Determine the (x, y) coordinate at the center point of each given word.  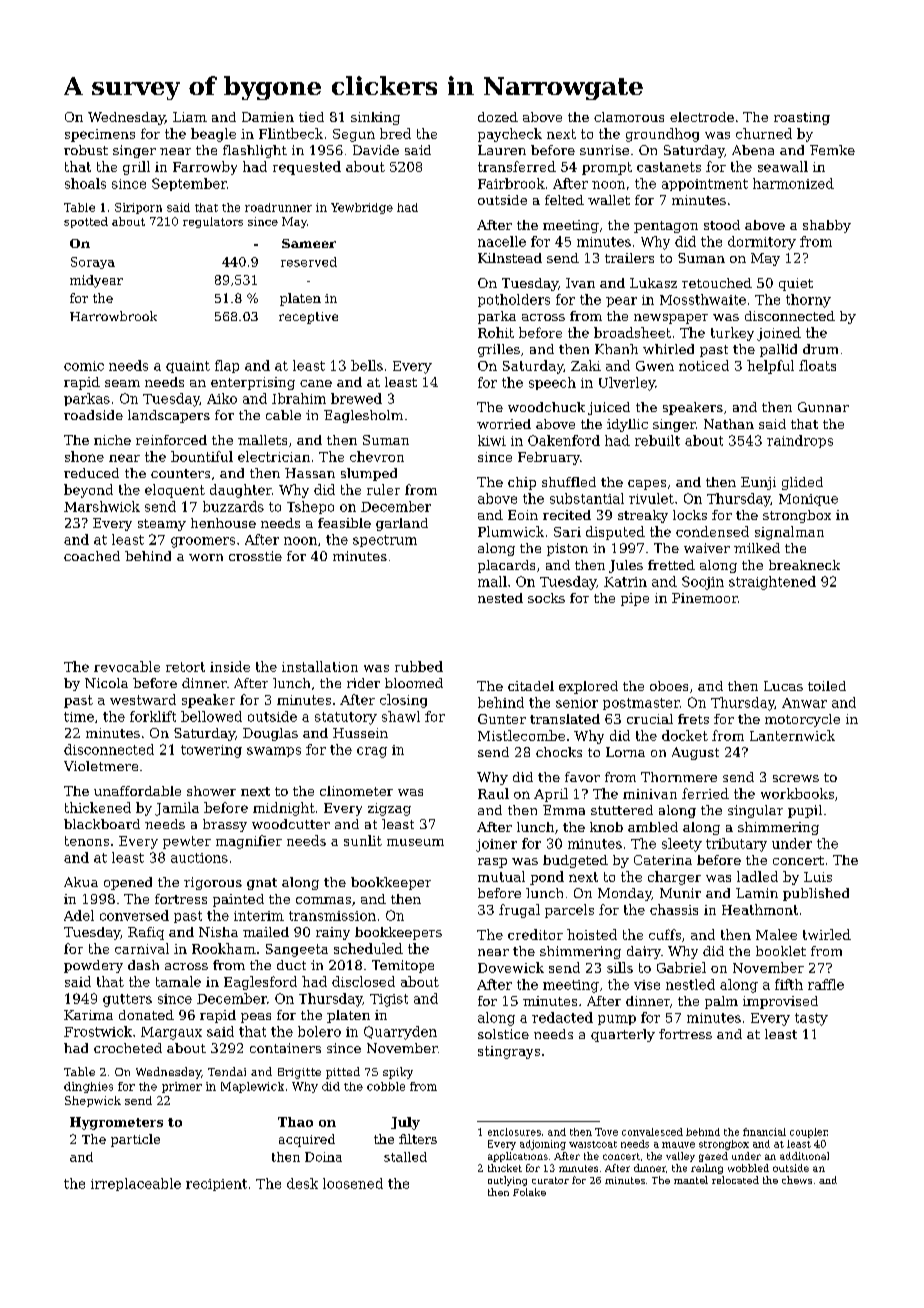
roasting (802, 118)
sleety (682, 845)
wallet (609, 200)
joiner (496, 845)
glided (802, 483)
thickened (98, 807)
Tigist (389, 1000)
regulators (213, 222)
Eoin (523, 515)
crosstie (255, 556)
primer (182, 1087)
